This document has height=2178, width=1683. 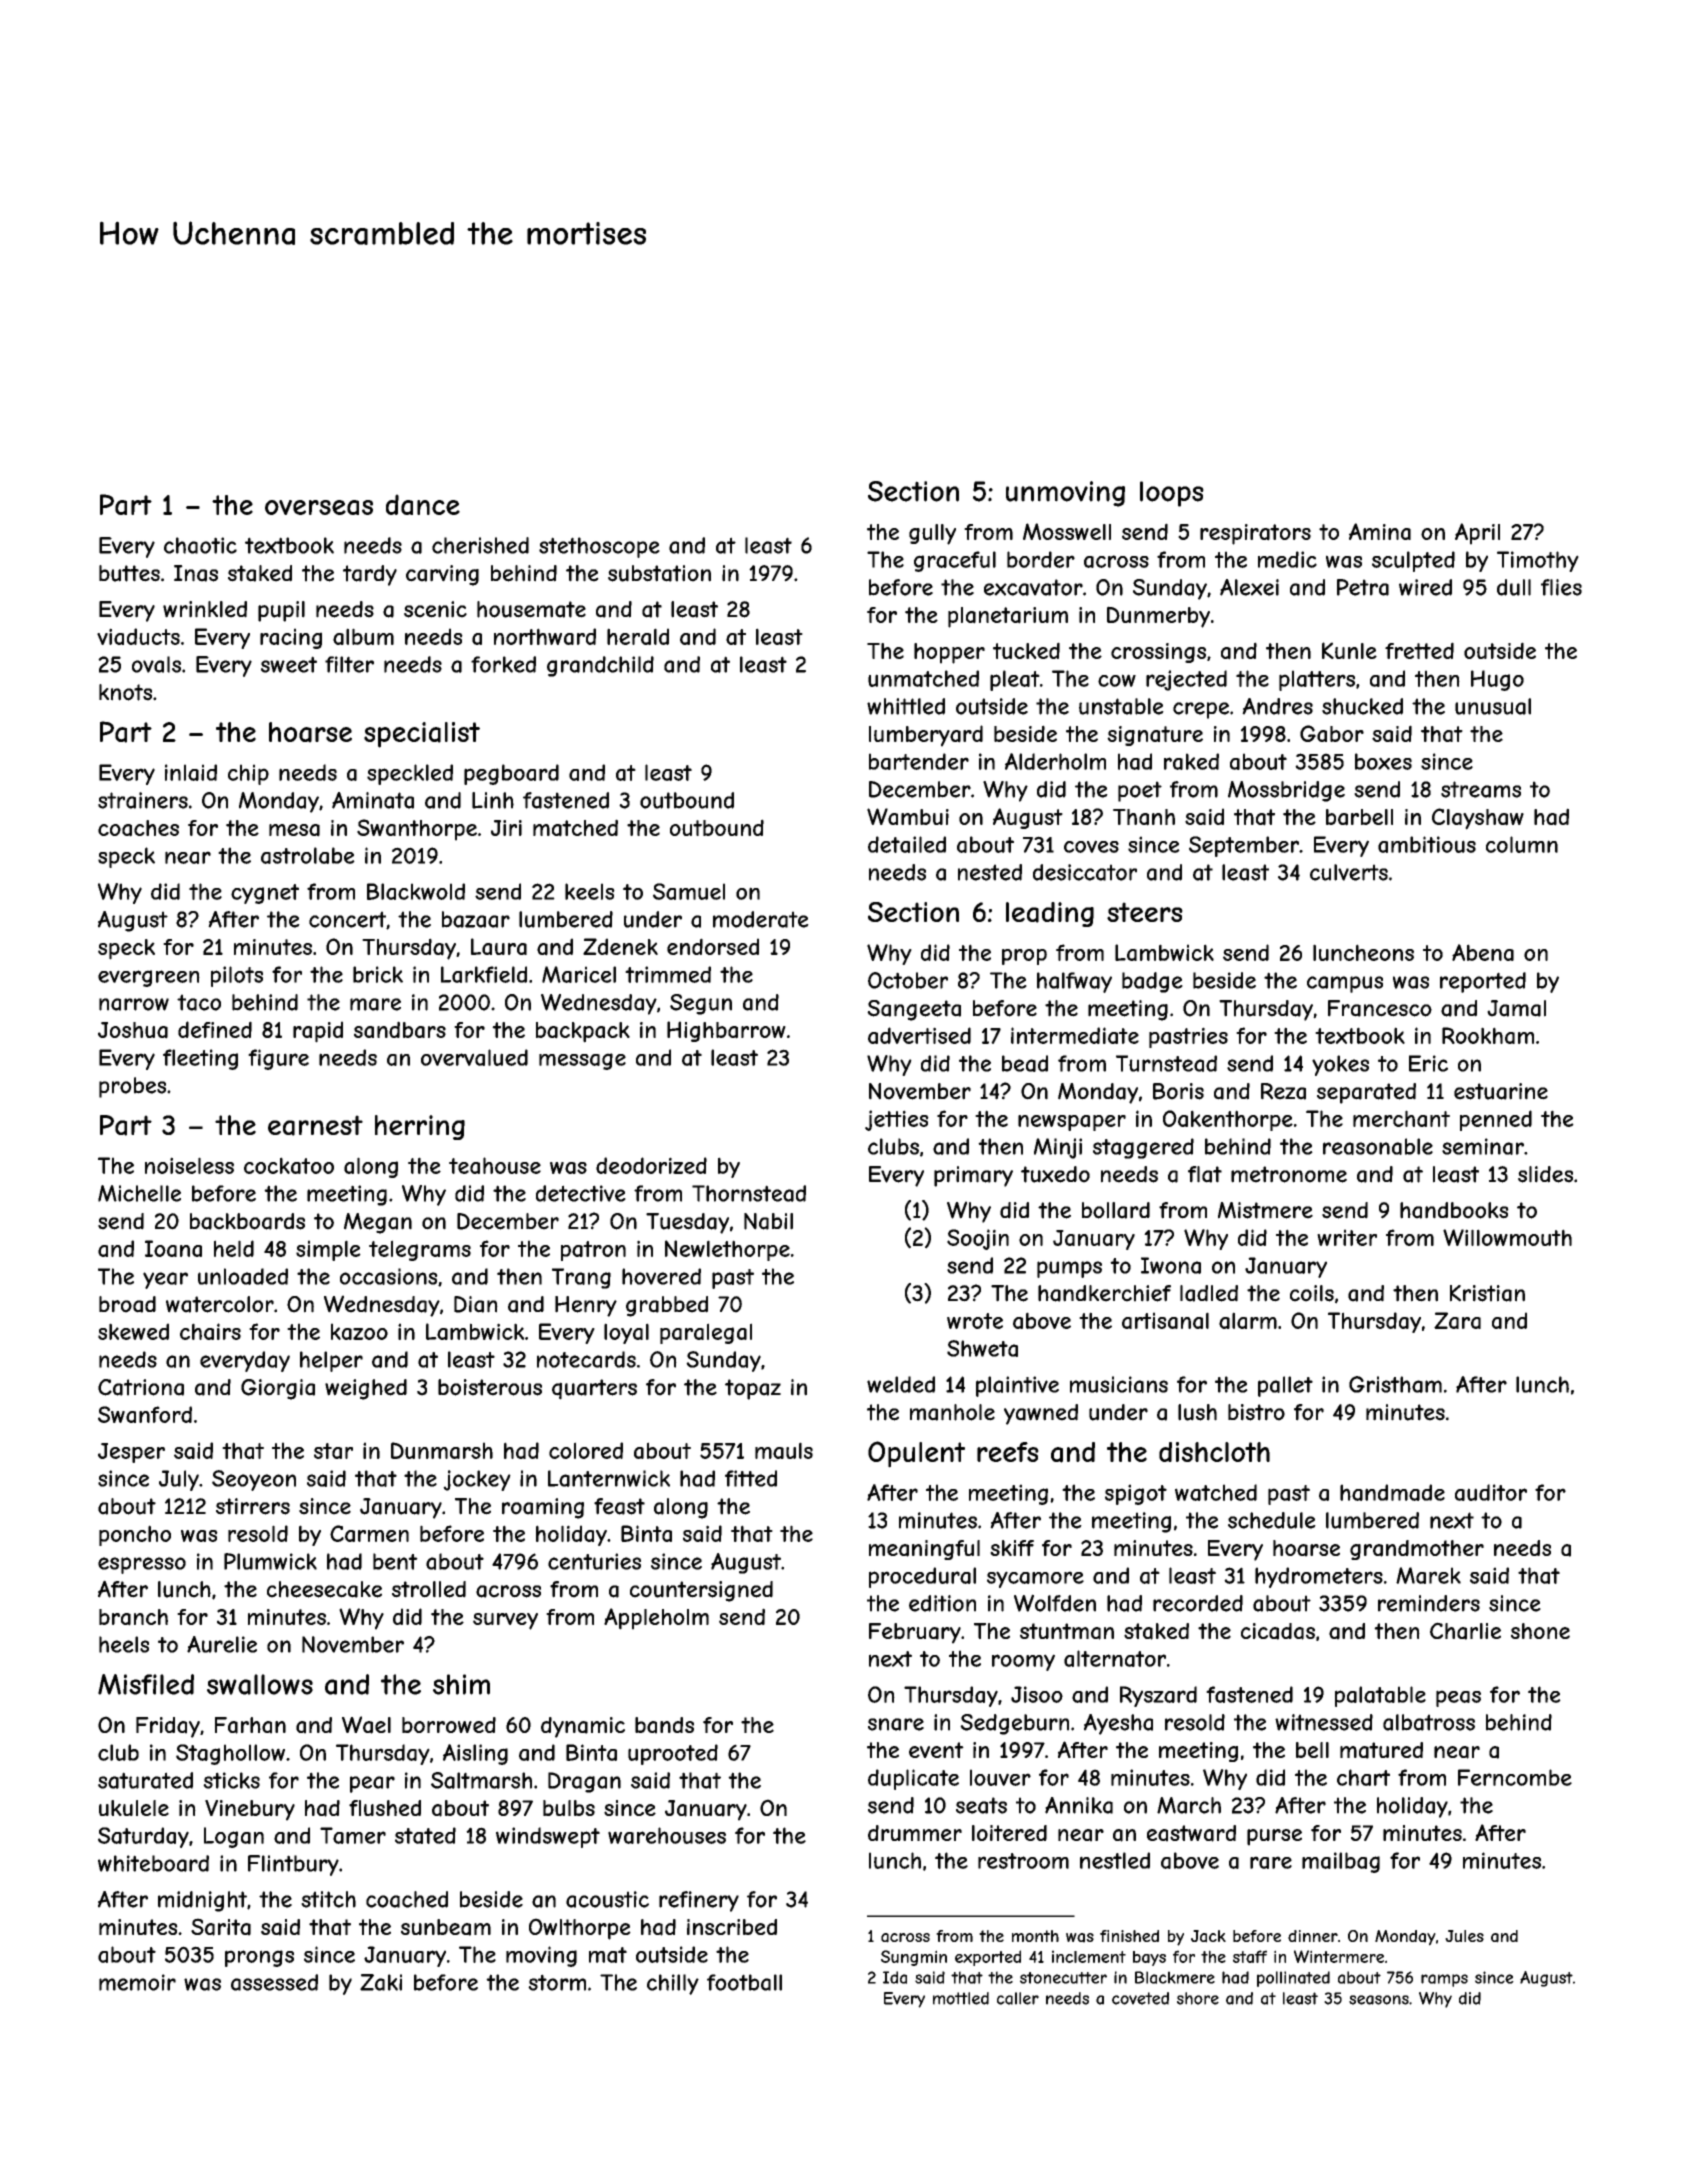 What do you see at coordinates (1545, 1174) in the document?
I see `slides` at bounding box center [1545, 1174].
